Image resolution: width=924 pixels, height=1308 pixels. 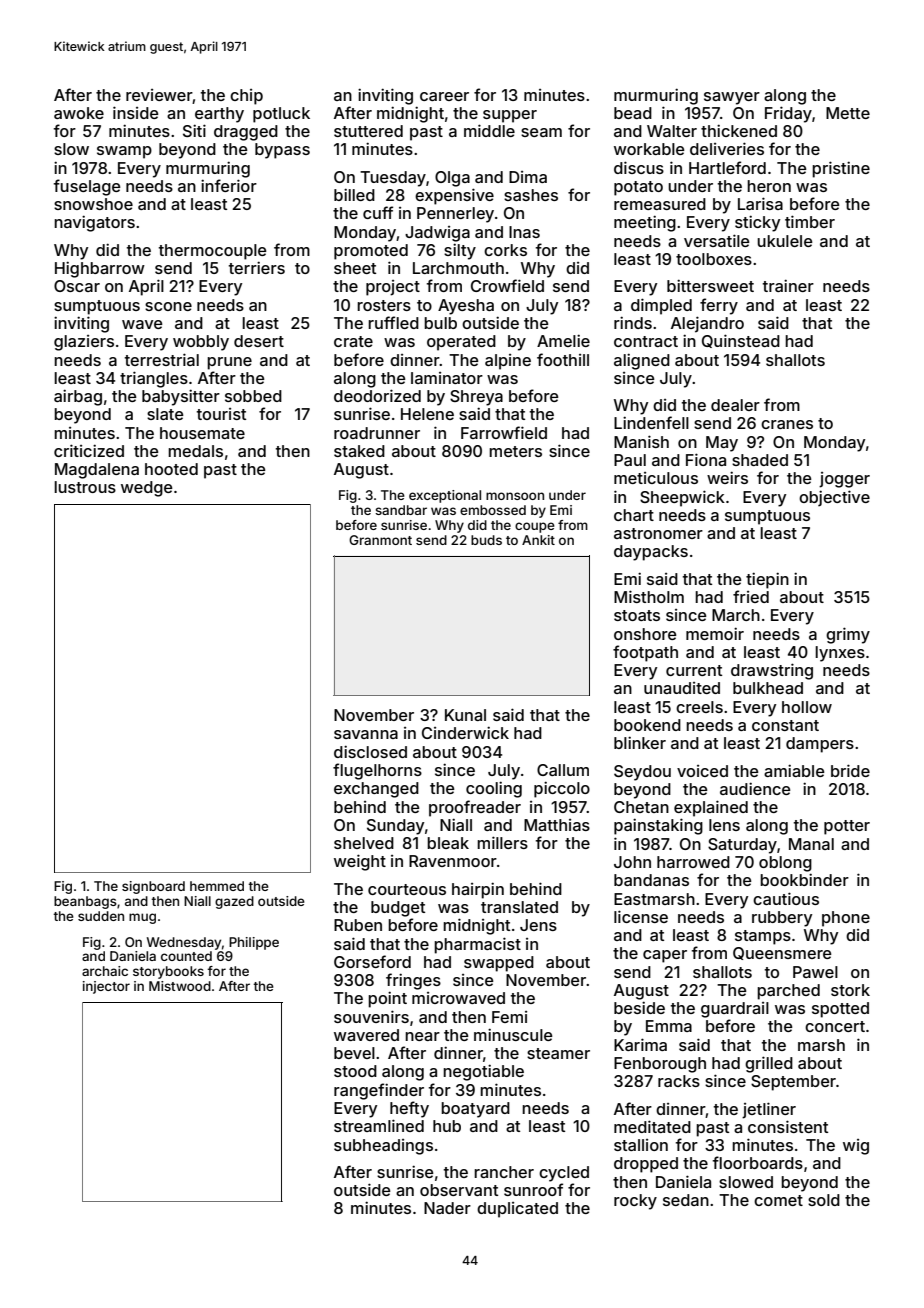 I want to click on chip, so click(x=246, y=97).
